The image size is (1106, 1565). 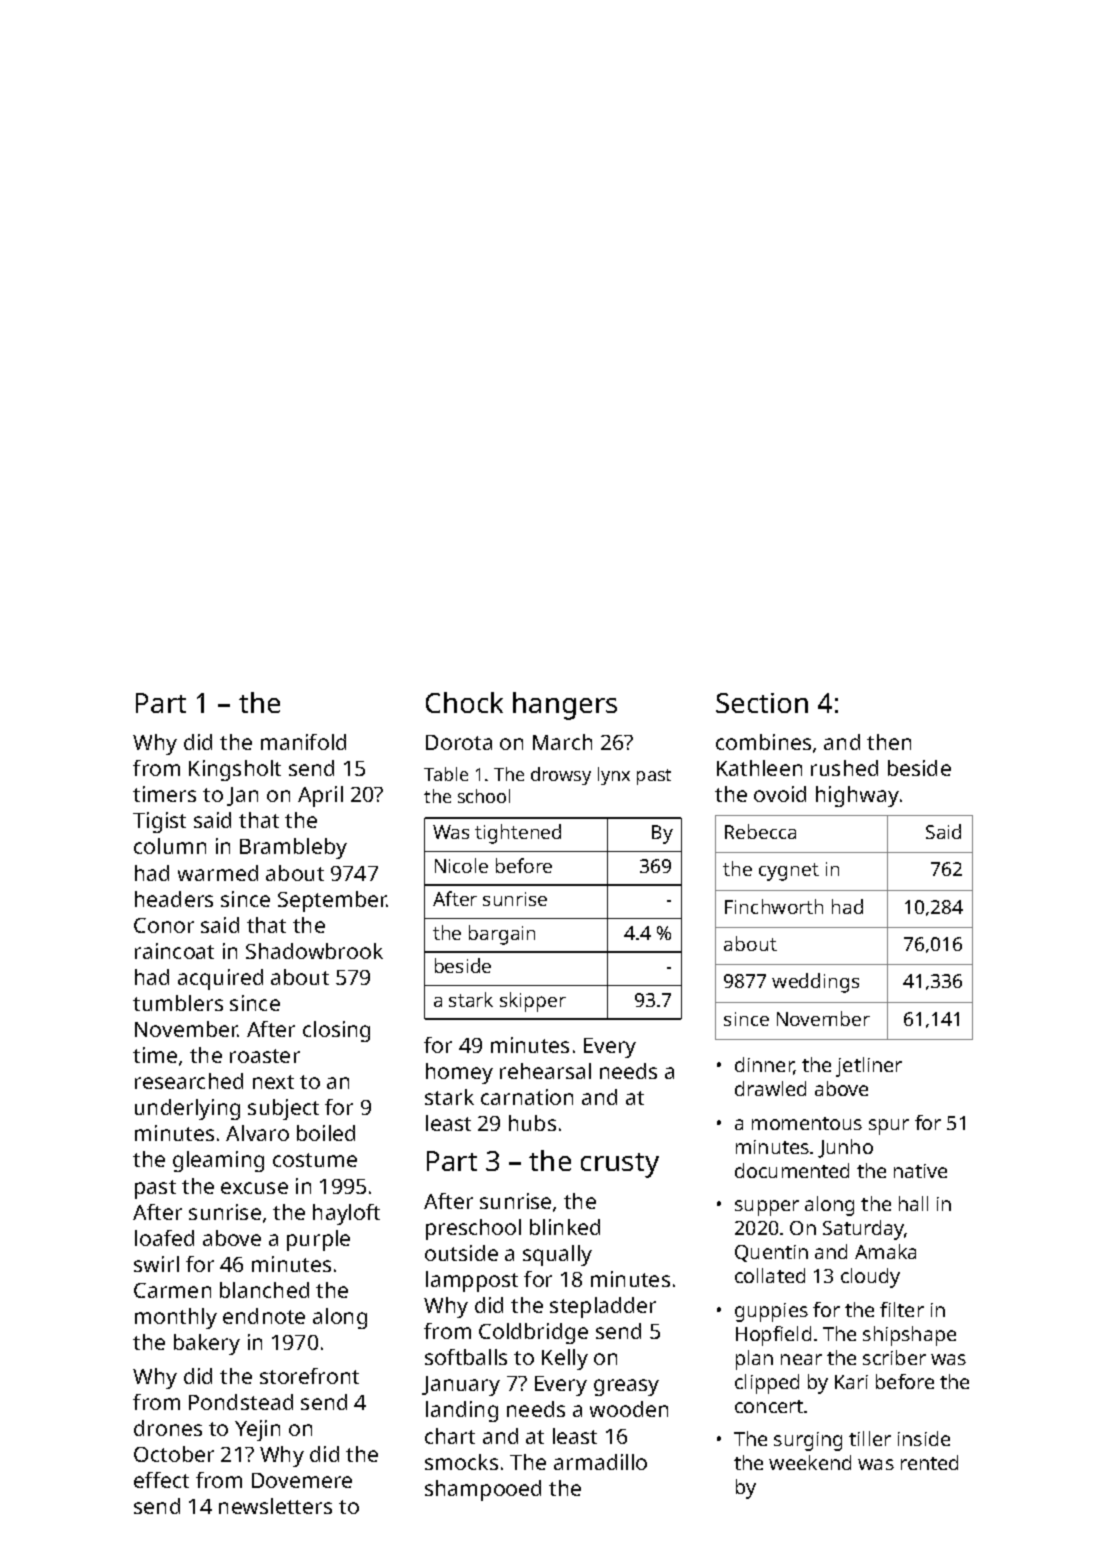 I want to click on Quentin, so click(x=771, y=1253).
